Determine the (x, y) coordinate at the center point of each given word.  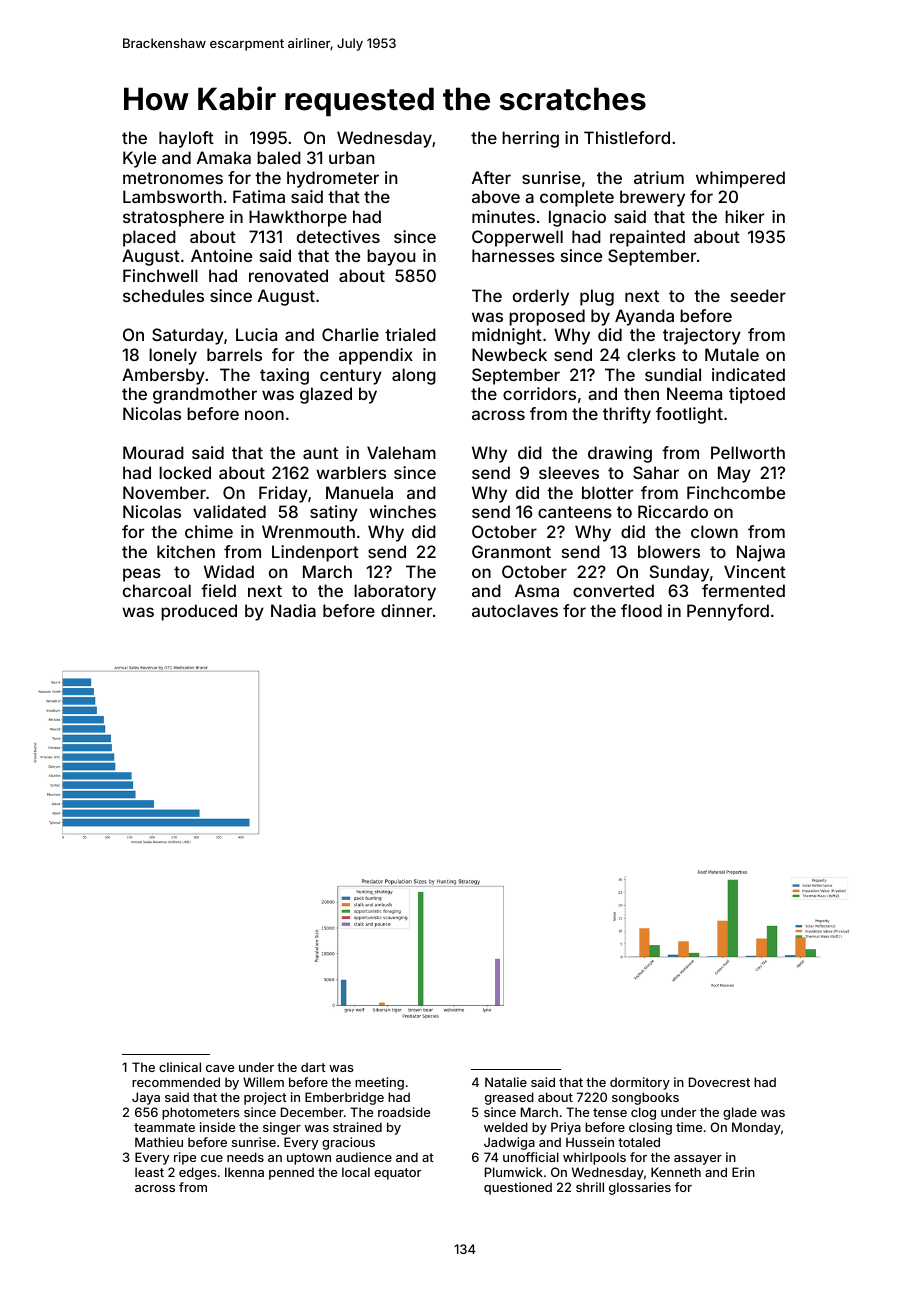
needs (245, 1157)
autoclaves (515, 610)
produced (199, 612)
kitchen (186, 551)
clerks (651, 354)
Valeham (401, 452)
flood (641, 610)
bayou (391, 257)
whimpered (740, 179)
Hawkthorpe (298, 218)
